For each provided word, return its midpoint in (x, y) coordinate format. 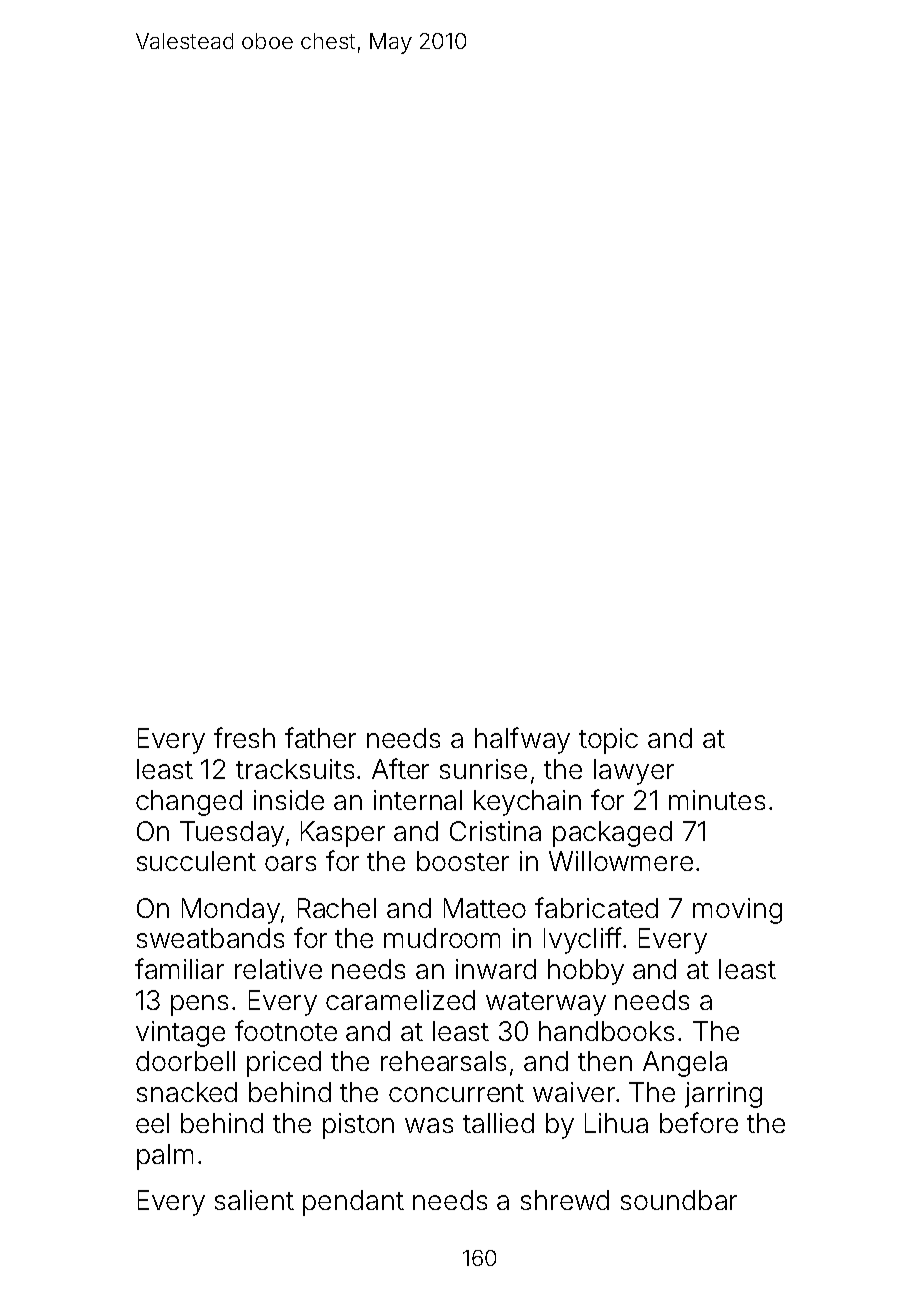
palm (165, 1157)
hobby (586, 972)
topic (608, 741)
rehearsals (443, 1061)
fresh (244, 737)
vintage (180, 1034)
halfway (522, 740)
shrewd (565, 1200)
